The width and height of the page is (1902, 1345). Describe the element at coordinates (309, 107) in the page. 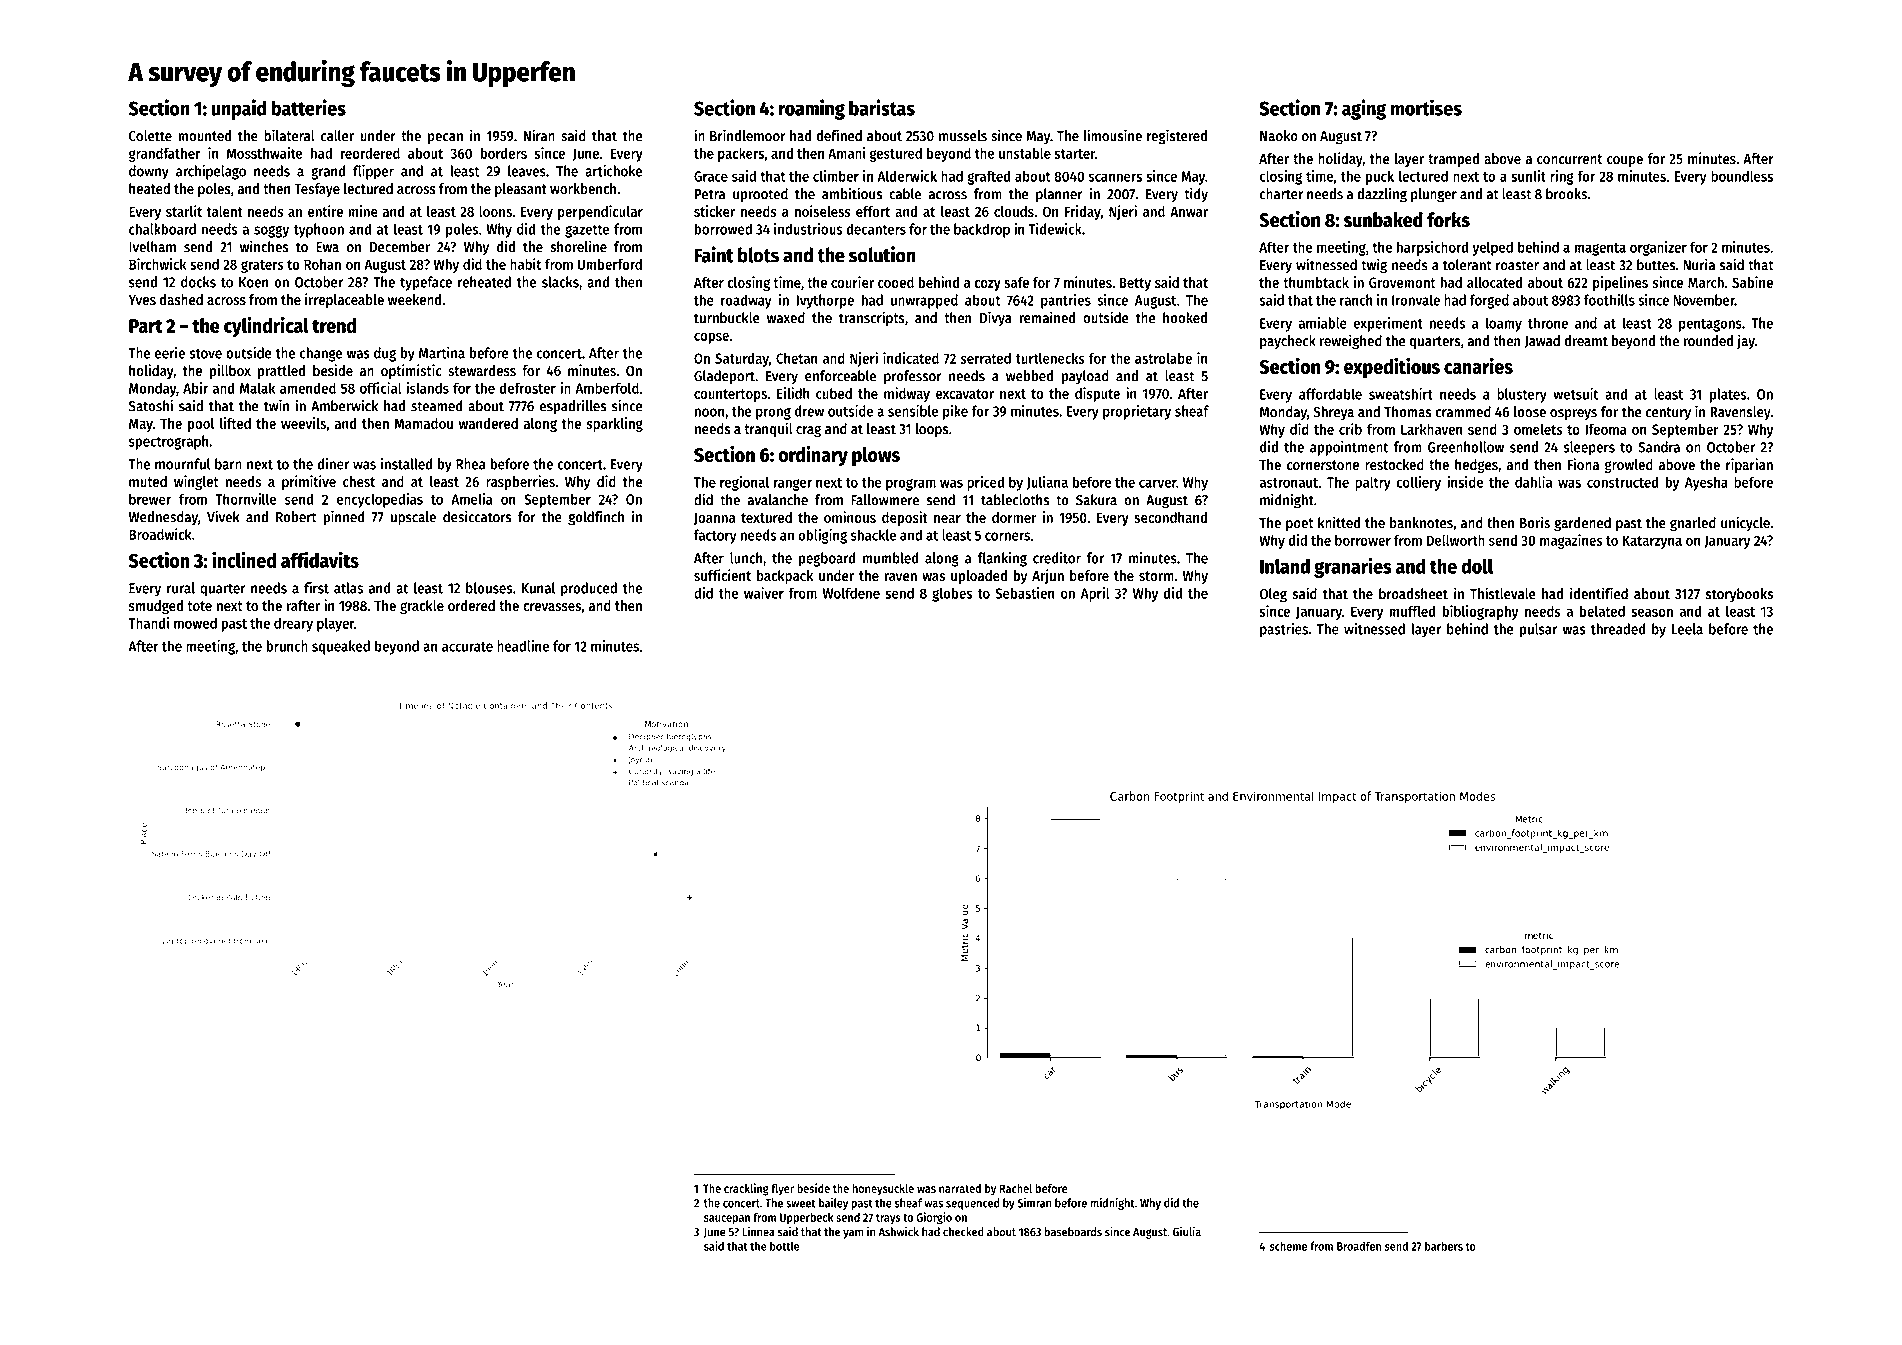

I see `batteries` at that location.
